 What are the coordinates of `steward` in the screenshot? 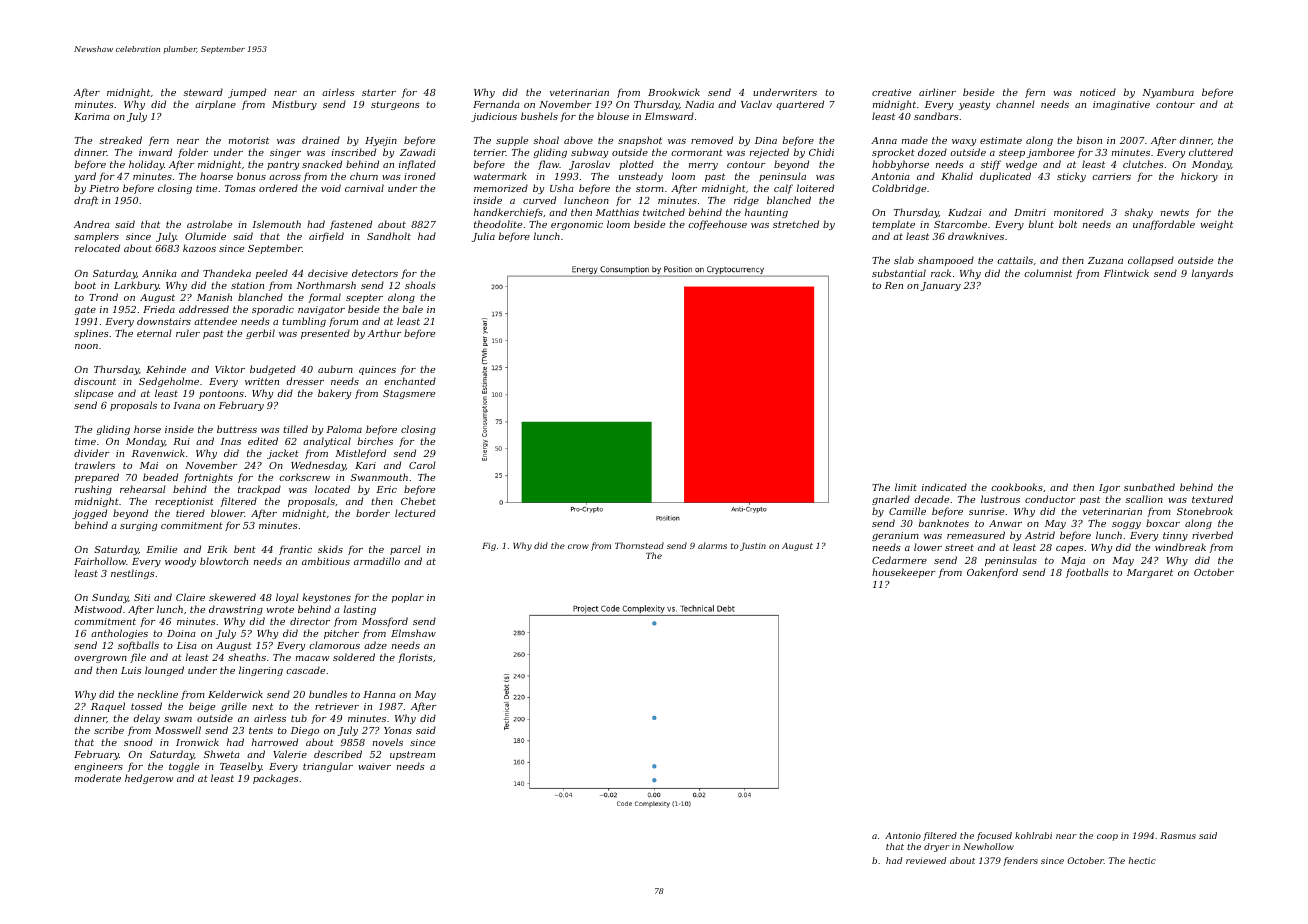 It's located at (203, 92).
